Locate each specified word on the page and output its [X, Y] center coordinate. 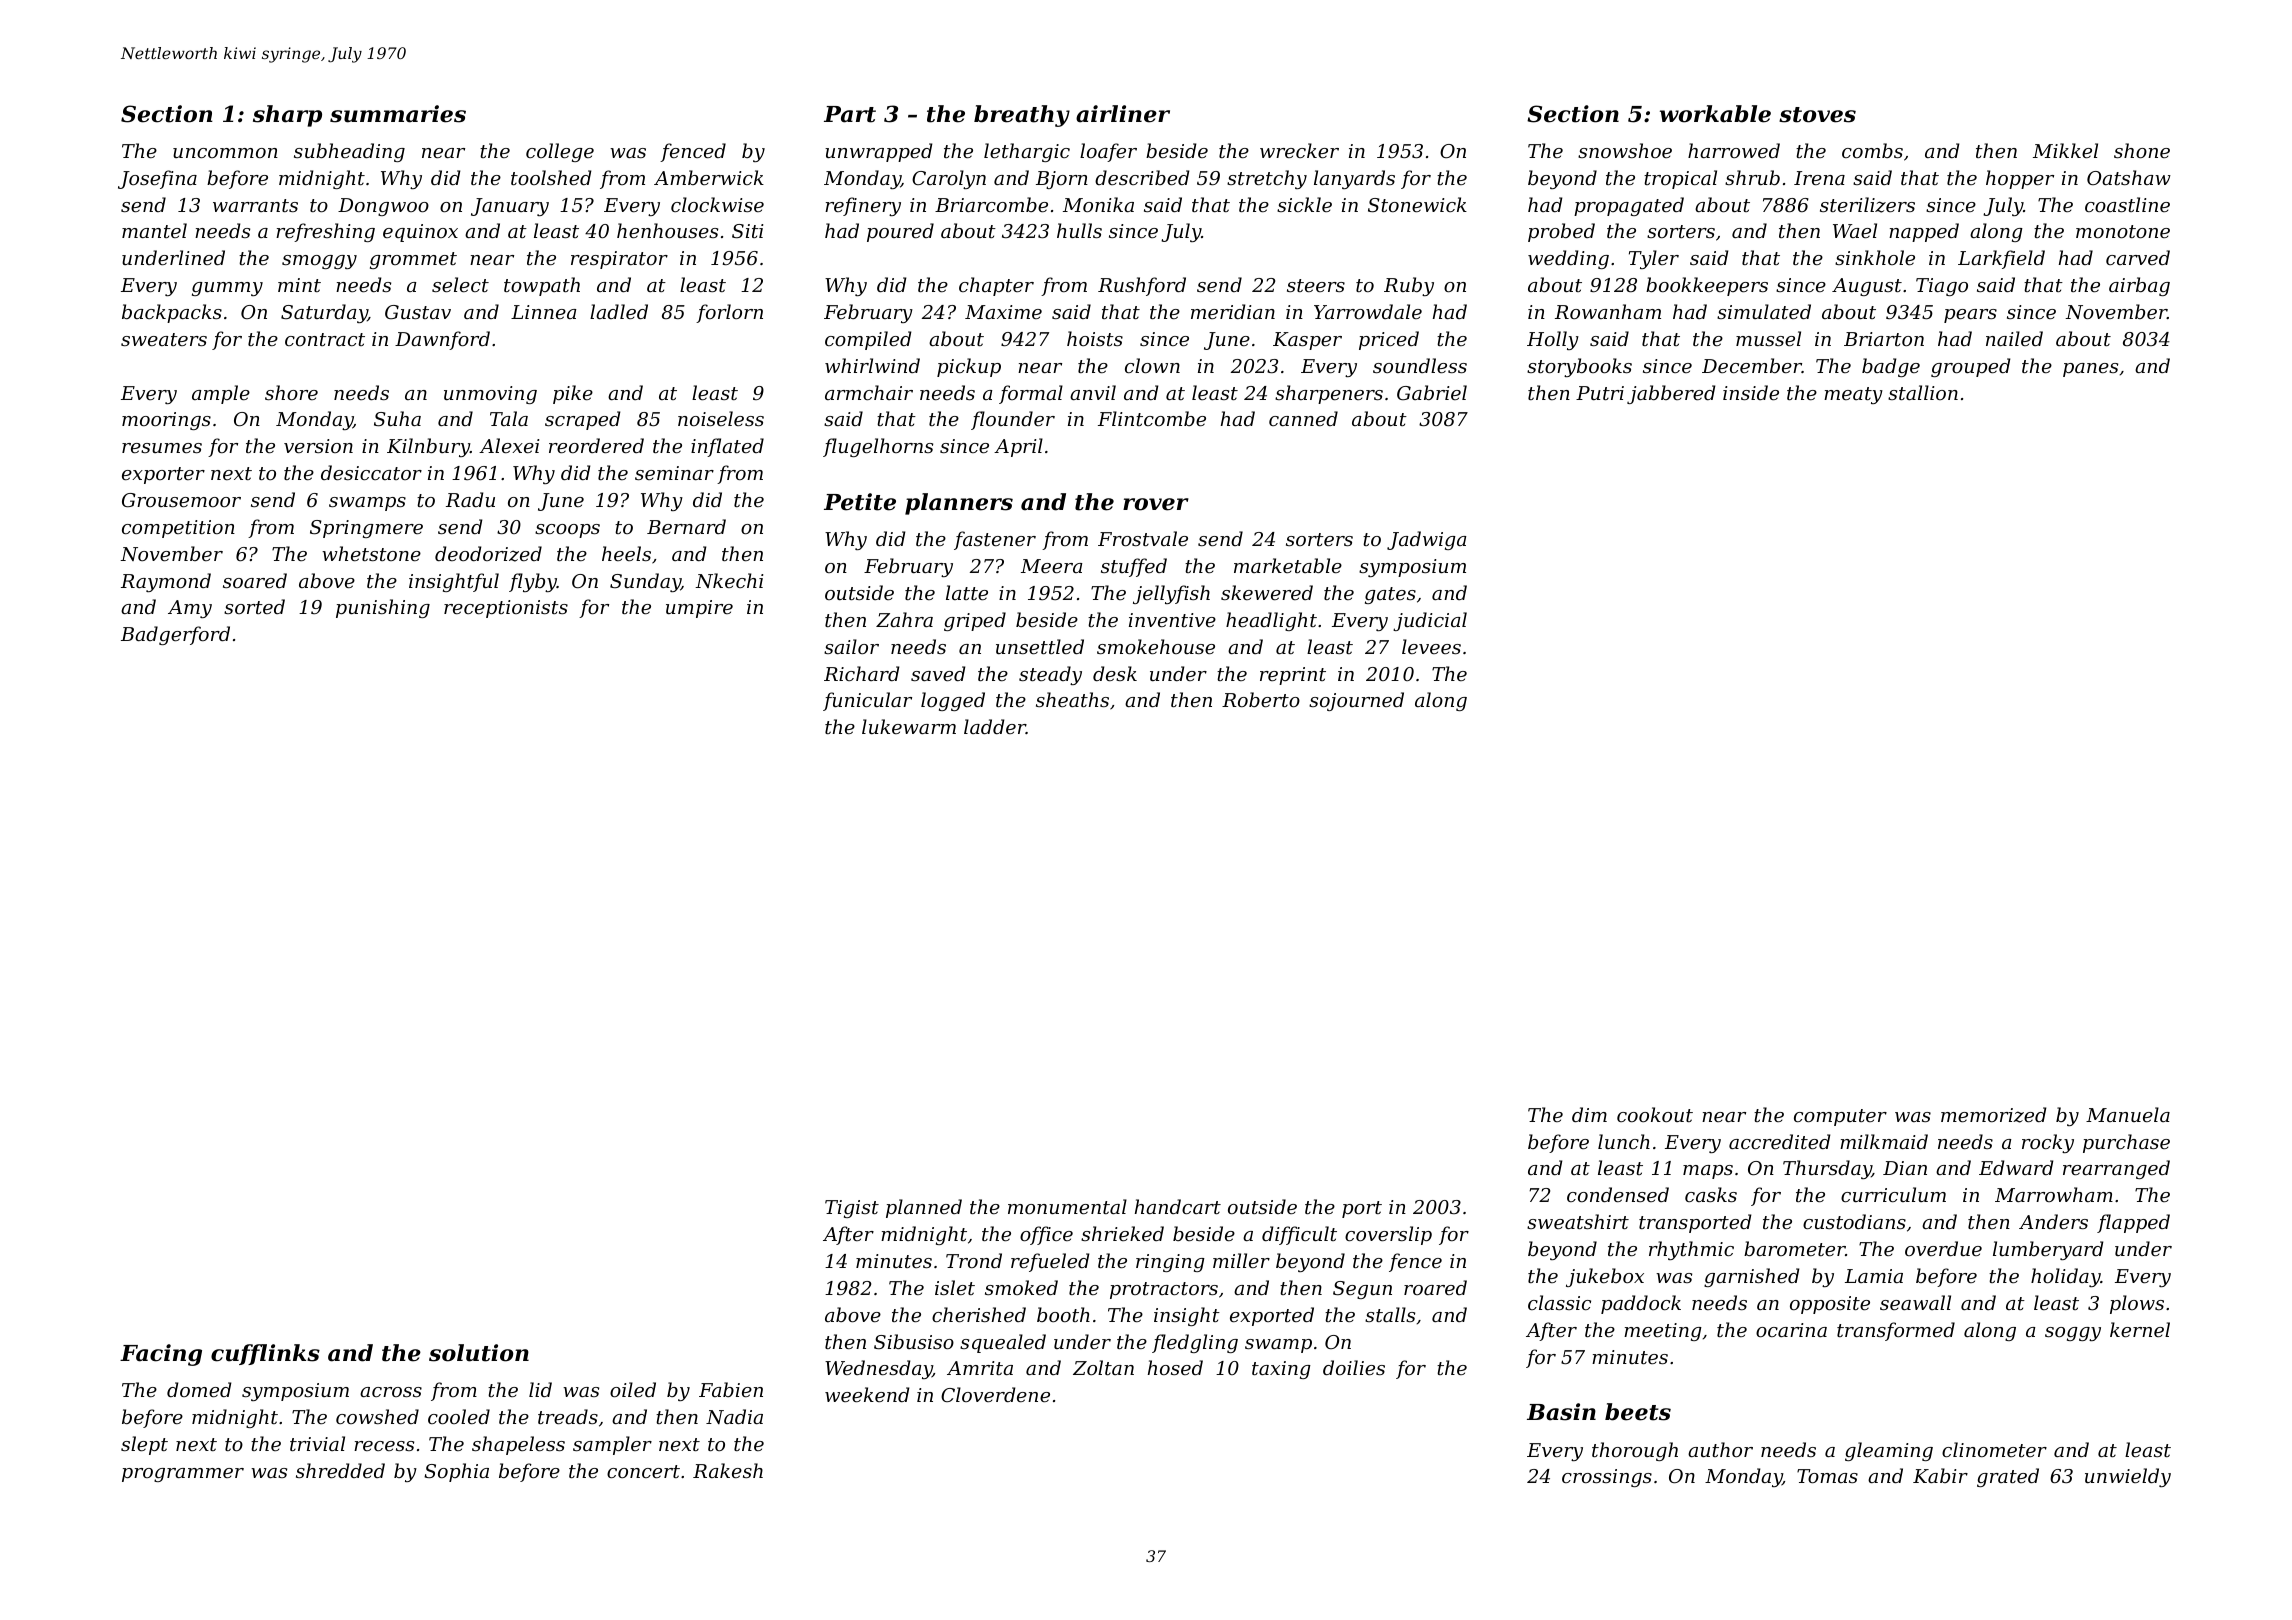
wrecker [1299, 150]
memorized [1993, 1115]
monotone [2123, 231]
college [560, 152]
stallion [1923, 392]
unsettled [1040, 646]
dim [1589, 1114]
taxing [1281, 1370]
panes [2090, 370]
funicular [867, 701]
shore [291, 392]
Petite [860, 502]
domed [199, 1389]
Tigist [852, 1209]
